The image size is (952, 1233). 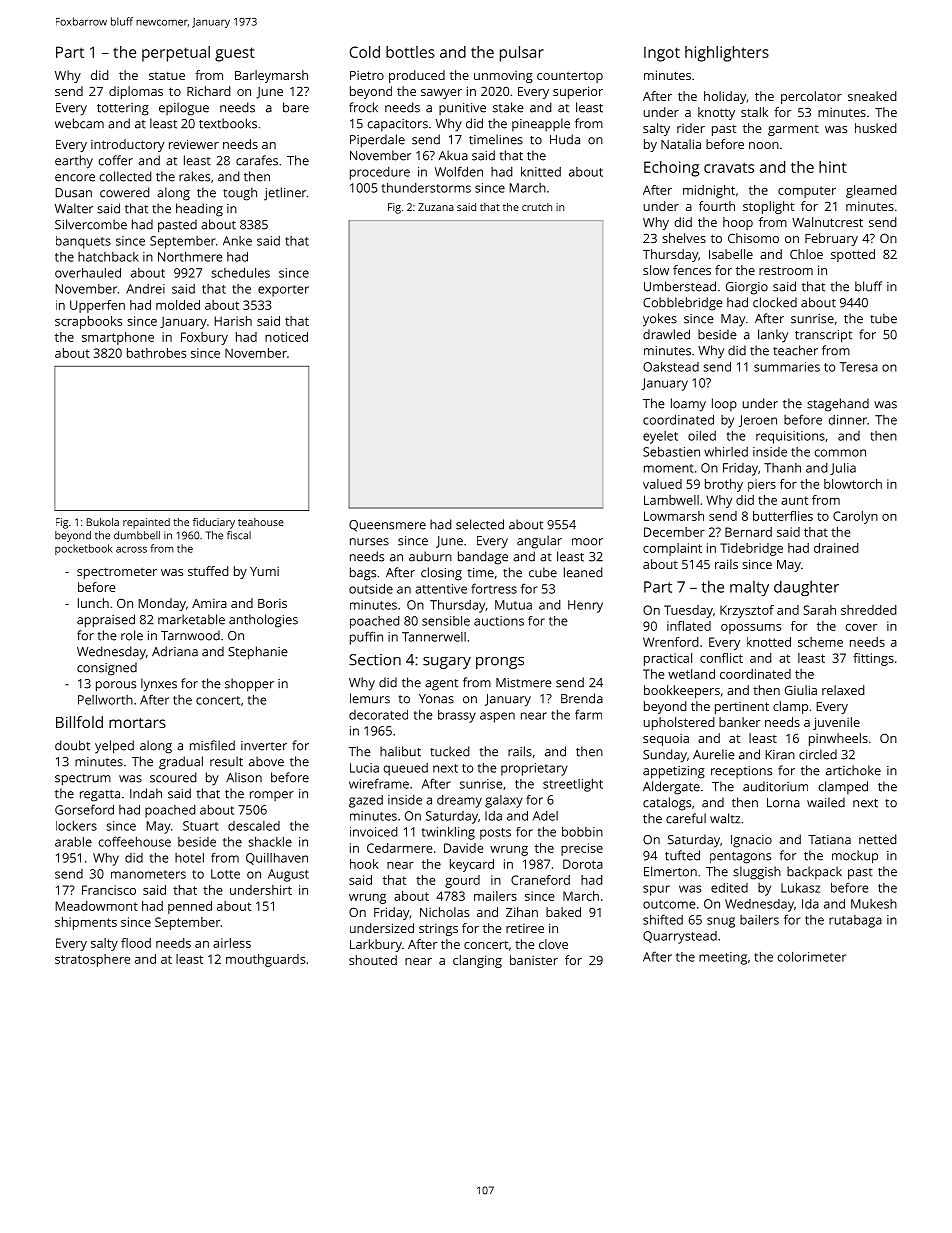 What do you see at coordinates (723, 958) in the screenshot?
I see `meeting` at bounding box center [723, 958].
